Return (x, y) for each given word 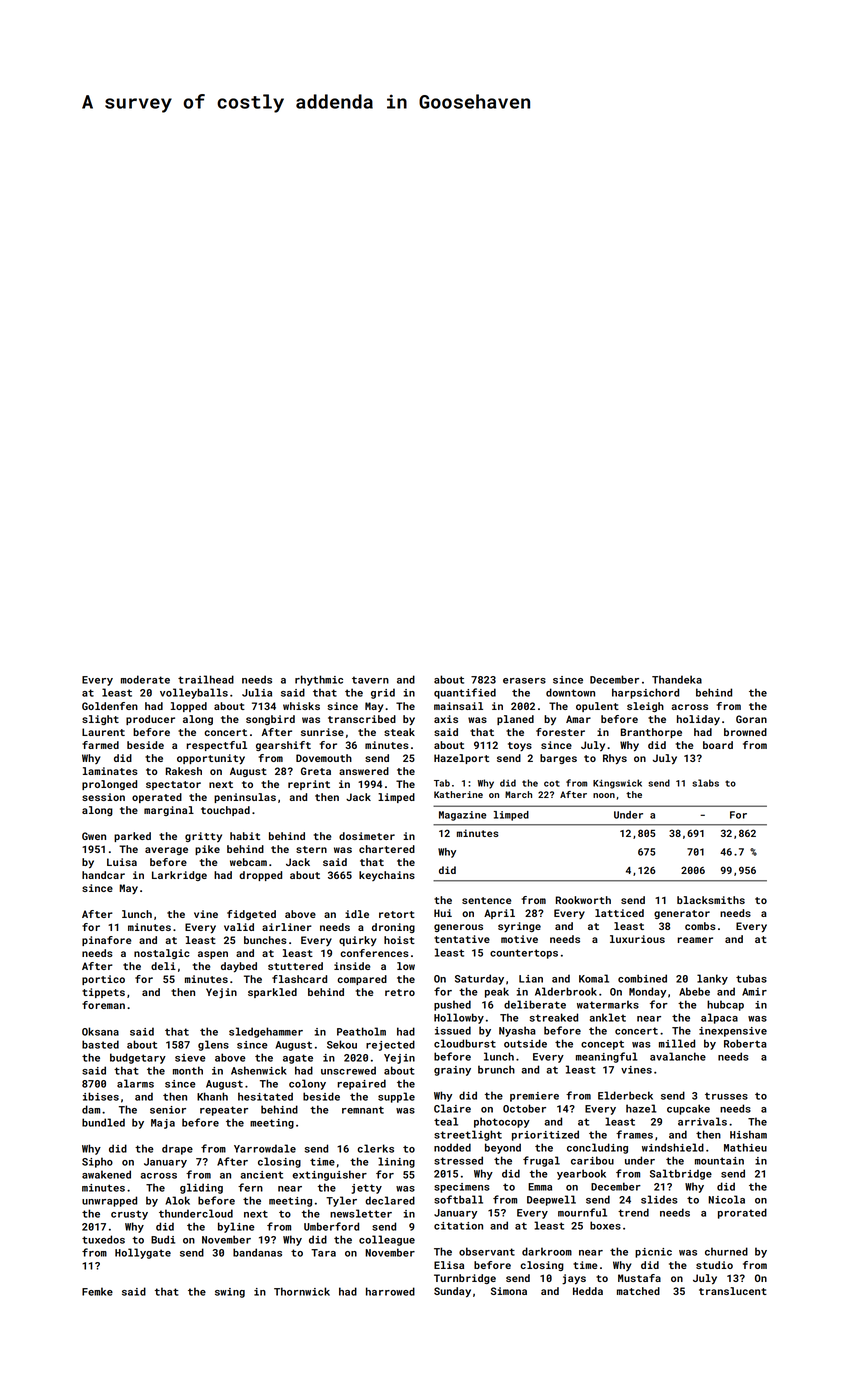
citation (458, 1226)
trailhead (206, 679)
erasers (524, 681)
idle (357, 914)
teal (446, 1121)
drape (177, 1149)
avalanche (678, 1056)
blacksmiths (711, 900)
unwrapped (109, 1201)
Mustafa (639, 1278)
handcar (103, 875)
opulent (597, 707)
